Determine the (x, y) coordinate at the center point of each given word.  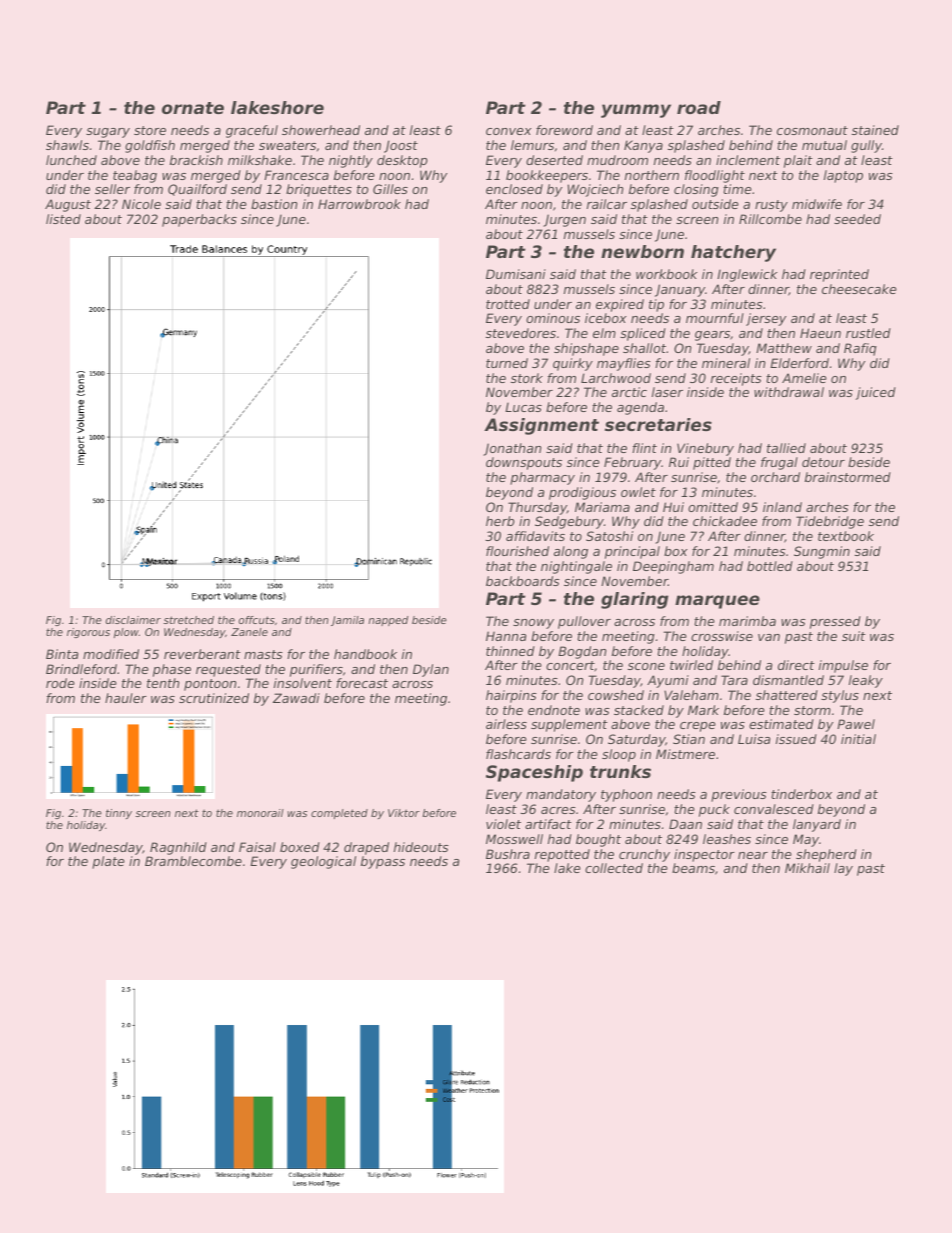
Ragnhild (178, 848)
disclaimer (133, 620)
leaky (866, 681)
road (699, 107)
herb (500, 521)
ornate (193, 108)
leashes (727, 839)
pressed (835, 622)
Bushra (508, 854)
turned (507, 363)
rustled (868, 333)
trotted (508, 304)
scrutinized (214, 698)
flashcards (518, 754)
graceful (252, 131)
